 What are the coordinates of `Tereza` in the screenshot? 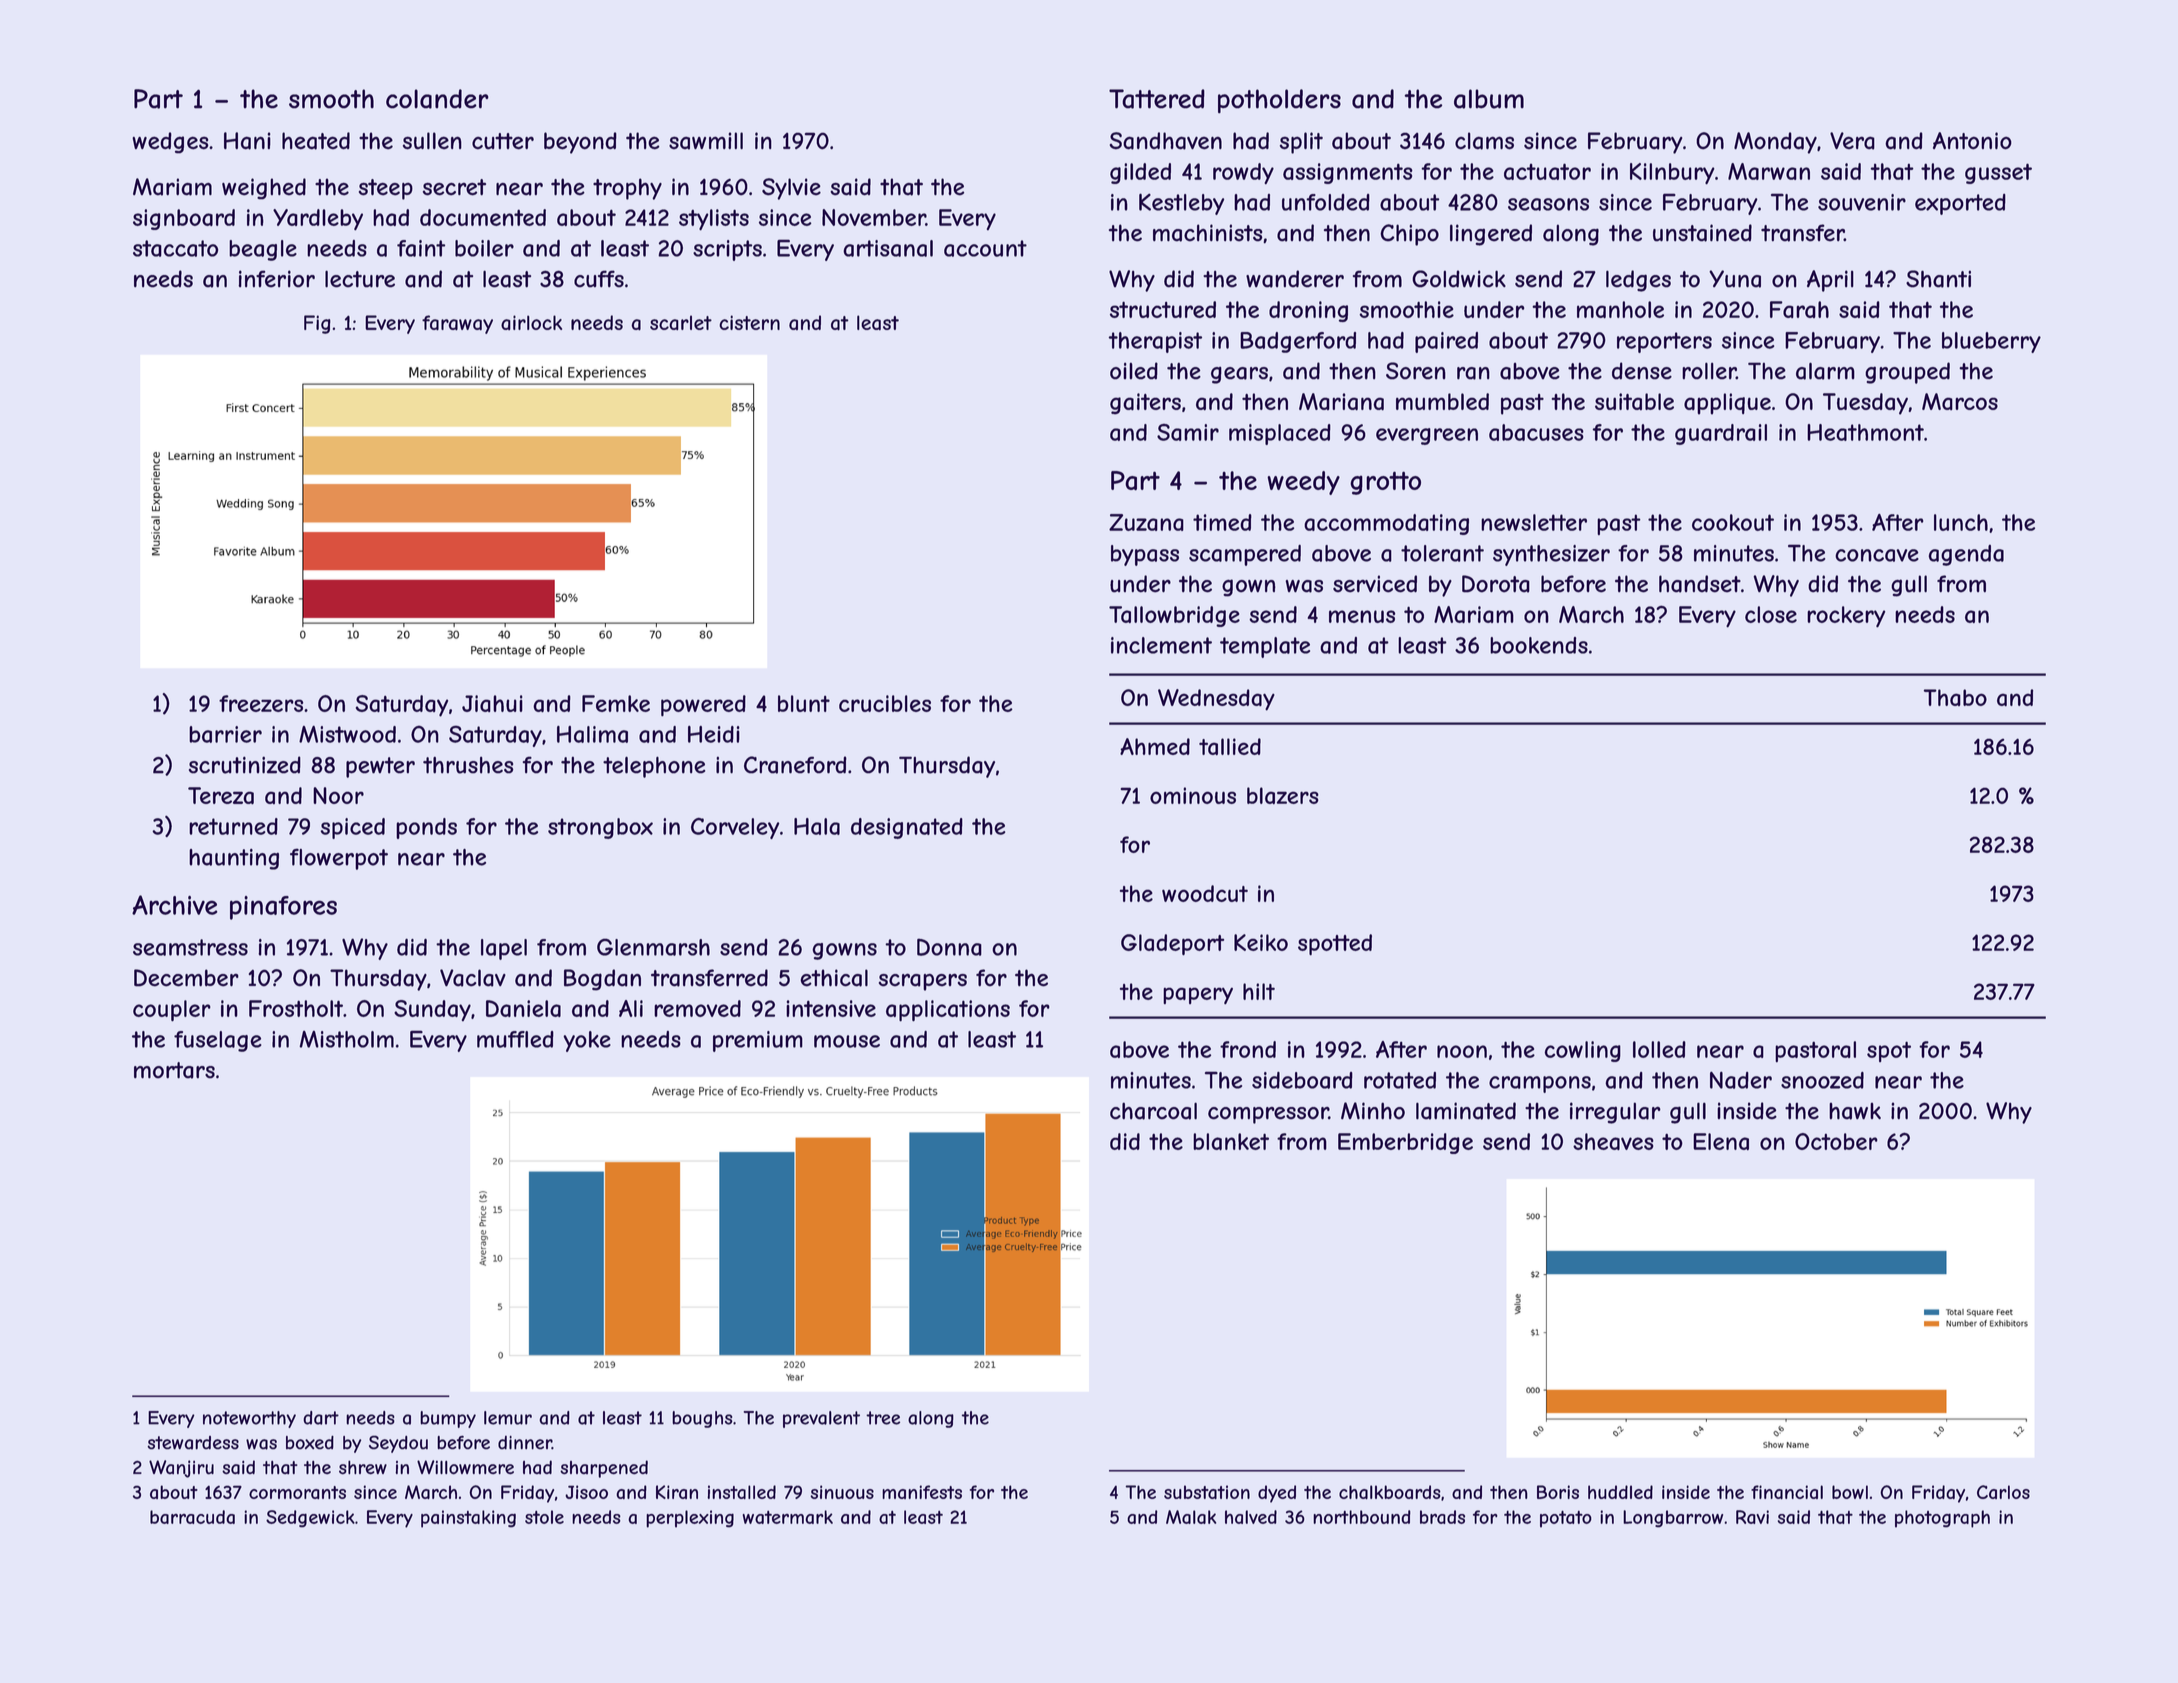 It's located at (221, 796).
